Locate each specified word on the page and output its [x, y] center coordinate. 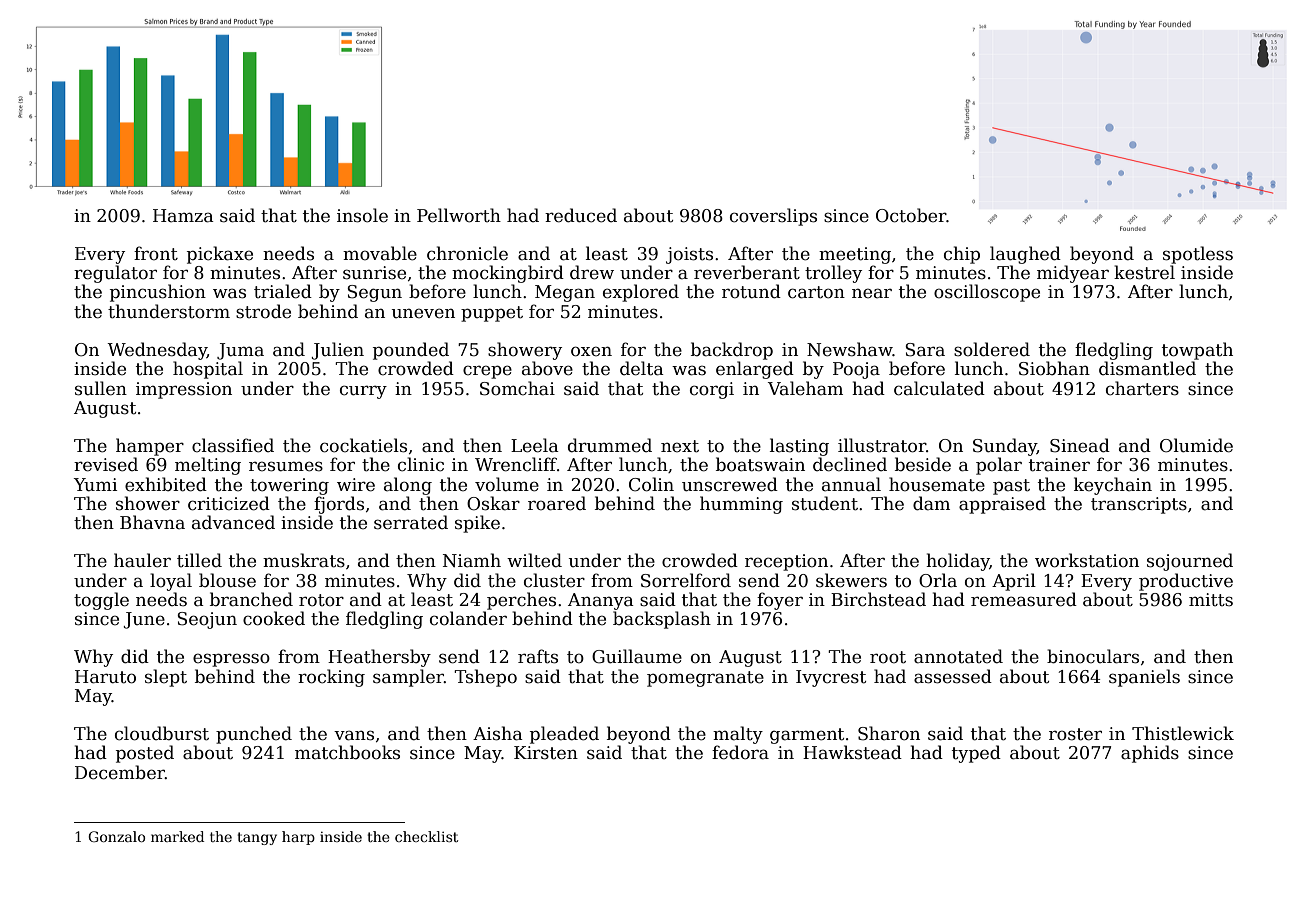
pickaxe [220, 255]
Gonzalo [116, 836]
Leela [535, 445]
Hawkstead [852, 752]
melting [208, 466]
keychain [1113, 486]
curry [363, 392]
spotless [1198, 255]
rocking [331, 678]
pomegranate [705, 679]
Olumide [1196, 445]
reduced [581, 215]
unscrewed [730, 484]
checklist [426, 836]
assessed [953, 676]
